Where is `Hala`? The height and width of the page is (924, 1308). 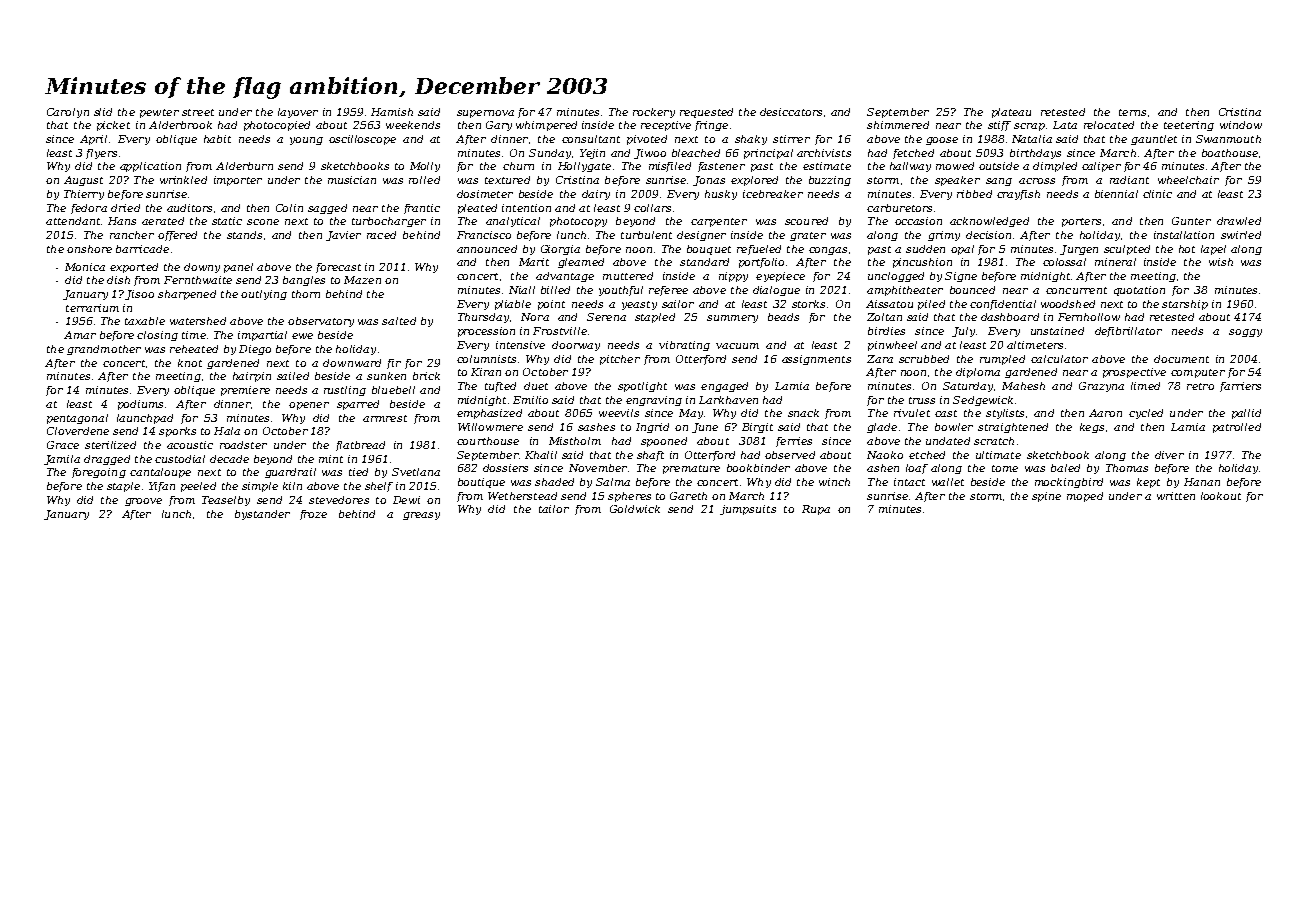 Hala is located at coordinates (227, 431).
